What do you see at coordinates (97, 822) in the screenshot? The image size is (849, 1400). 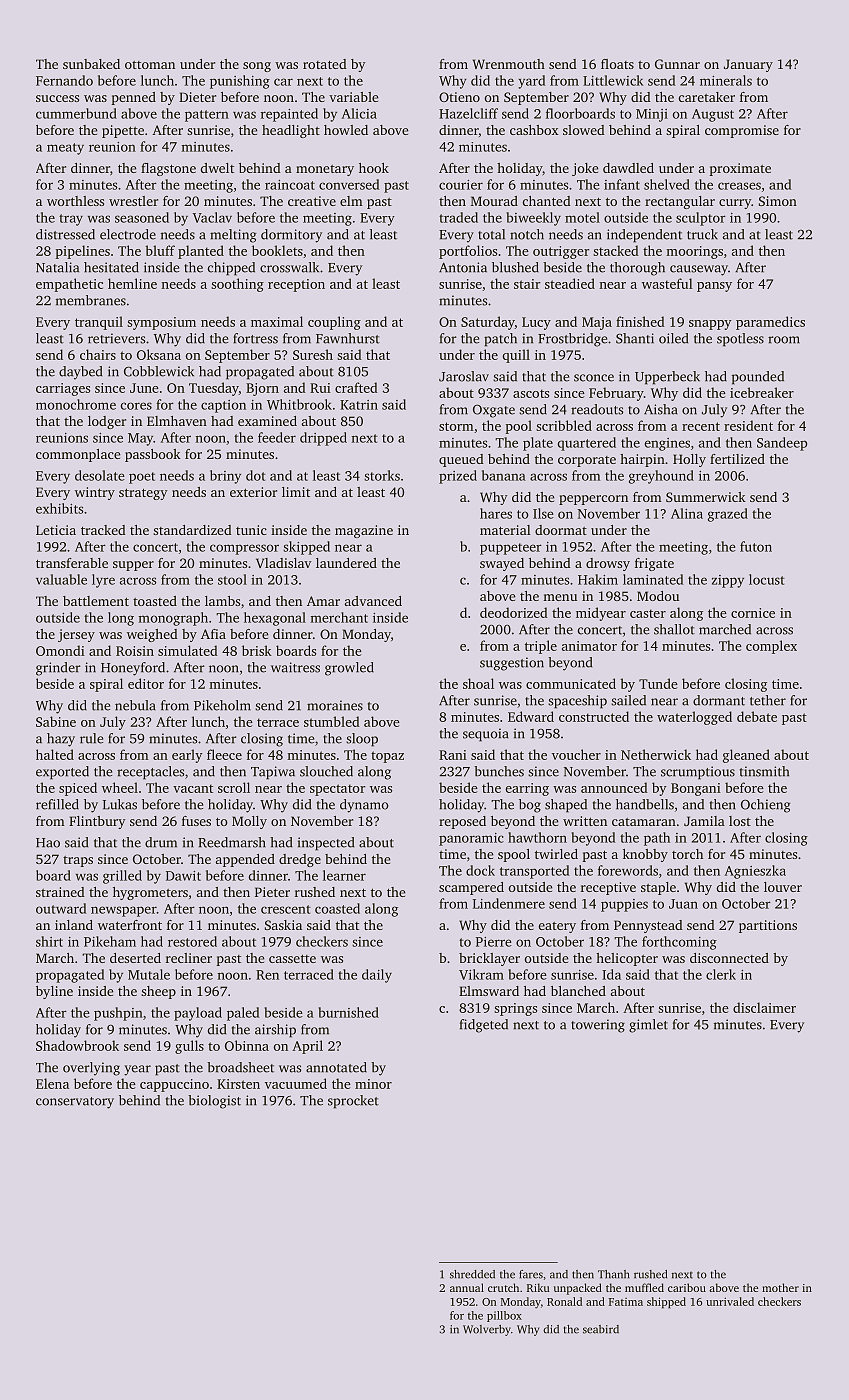 I see `Flintbury` at bounding box center [97, 822].
